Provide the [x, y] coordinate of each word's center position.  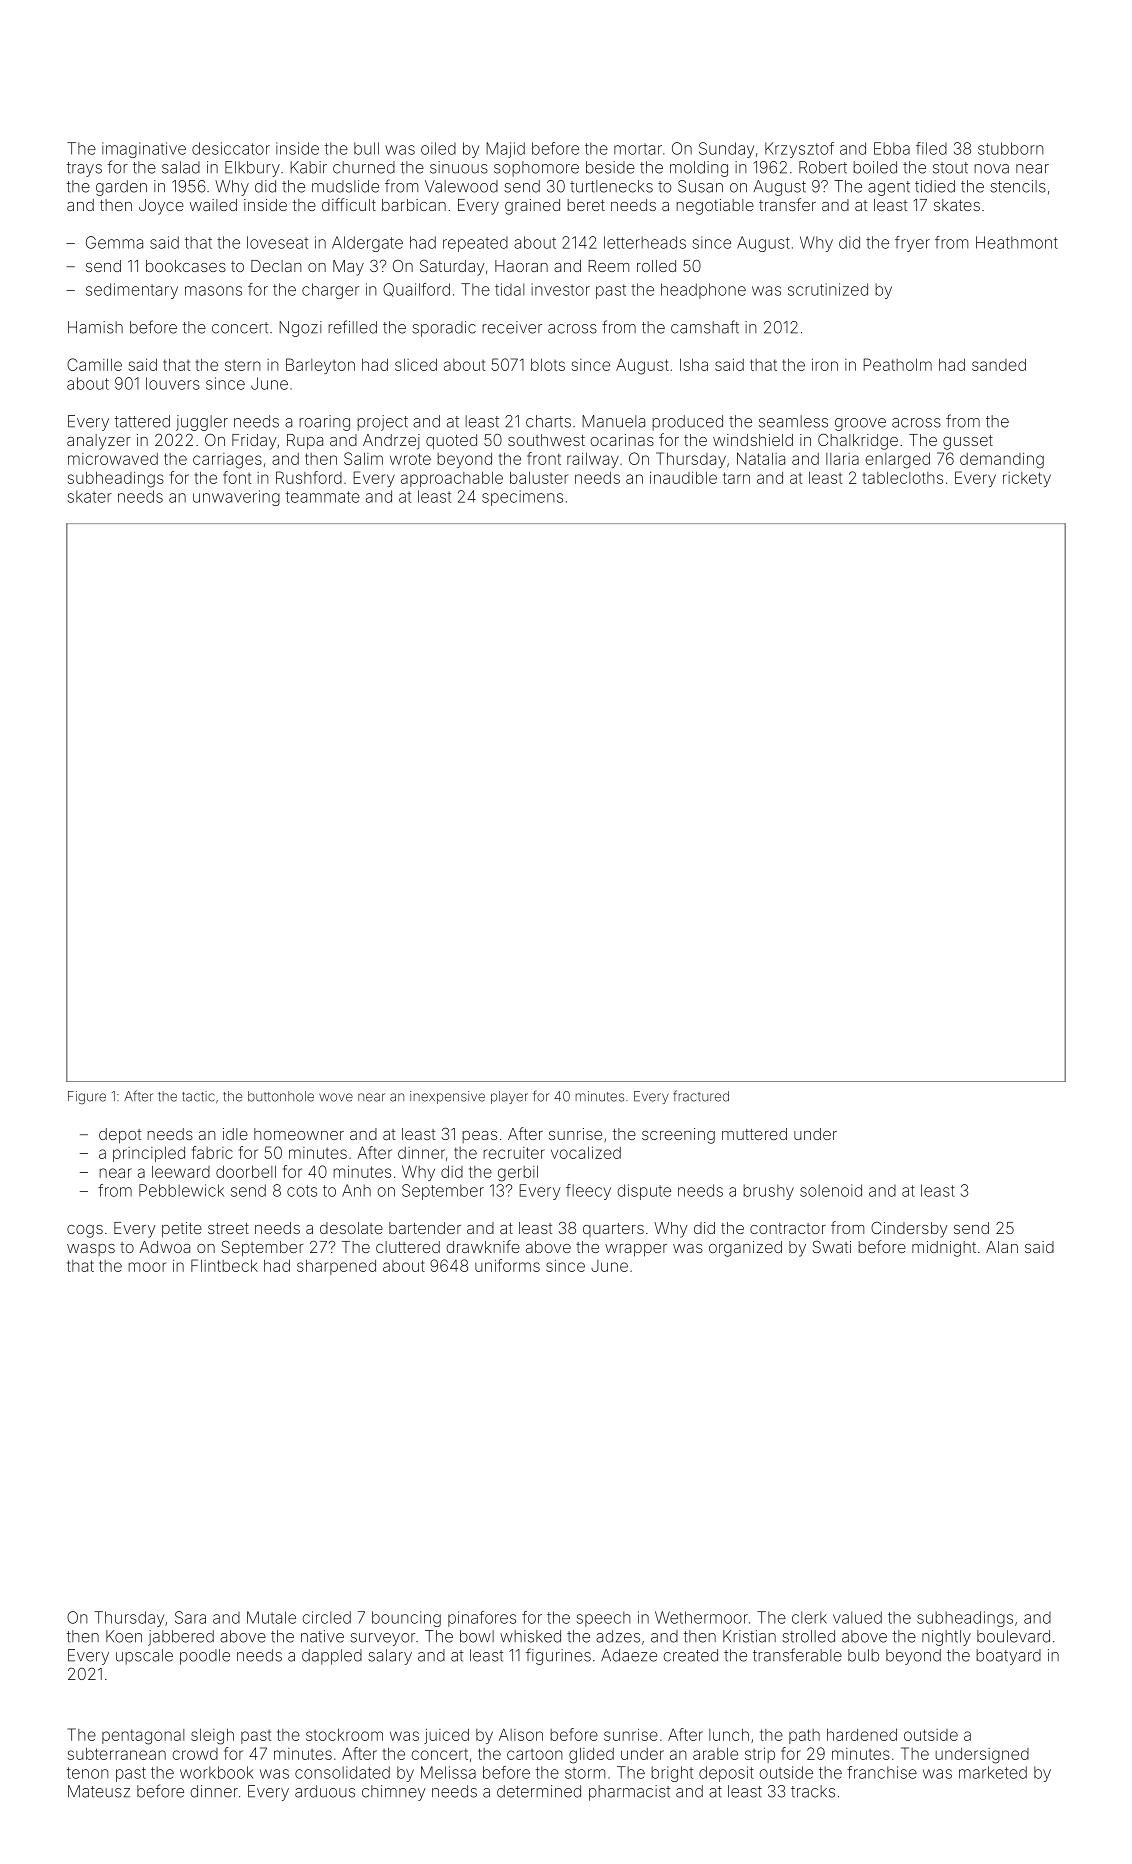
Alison [521, 1734]
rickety [1027, 479]
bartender [425, 1228]
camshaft [705, 327]
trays [84, 169]
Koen [124, 1636]
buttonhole [281, 1096]
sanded [999, 364]
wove [336, 1097]
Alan [1002, 1247]
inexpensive [447, 1097]
